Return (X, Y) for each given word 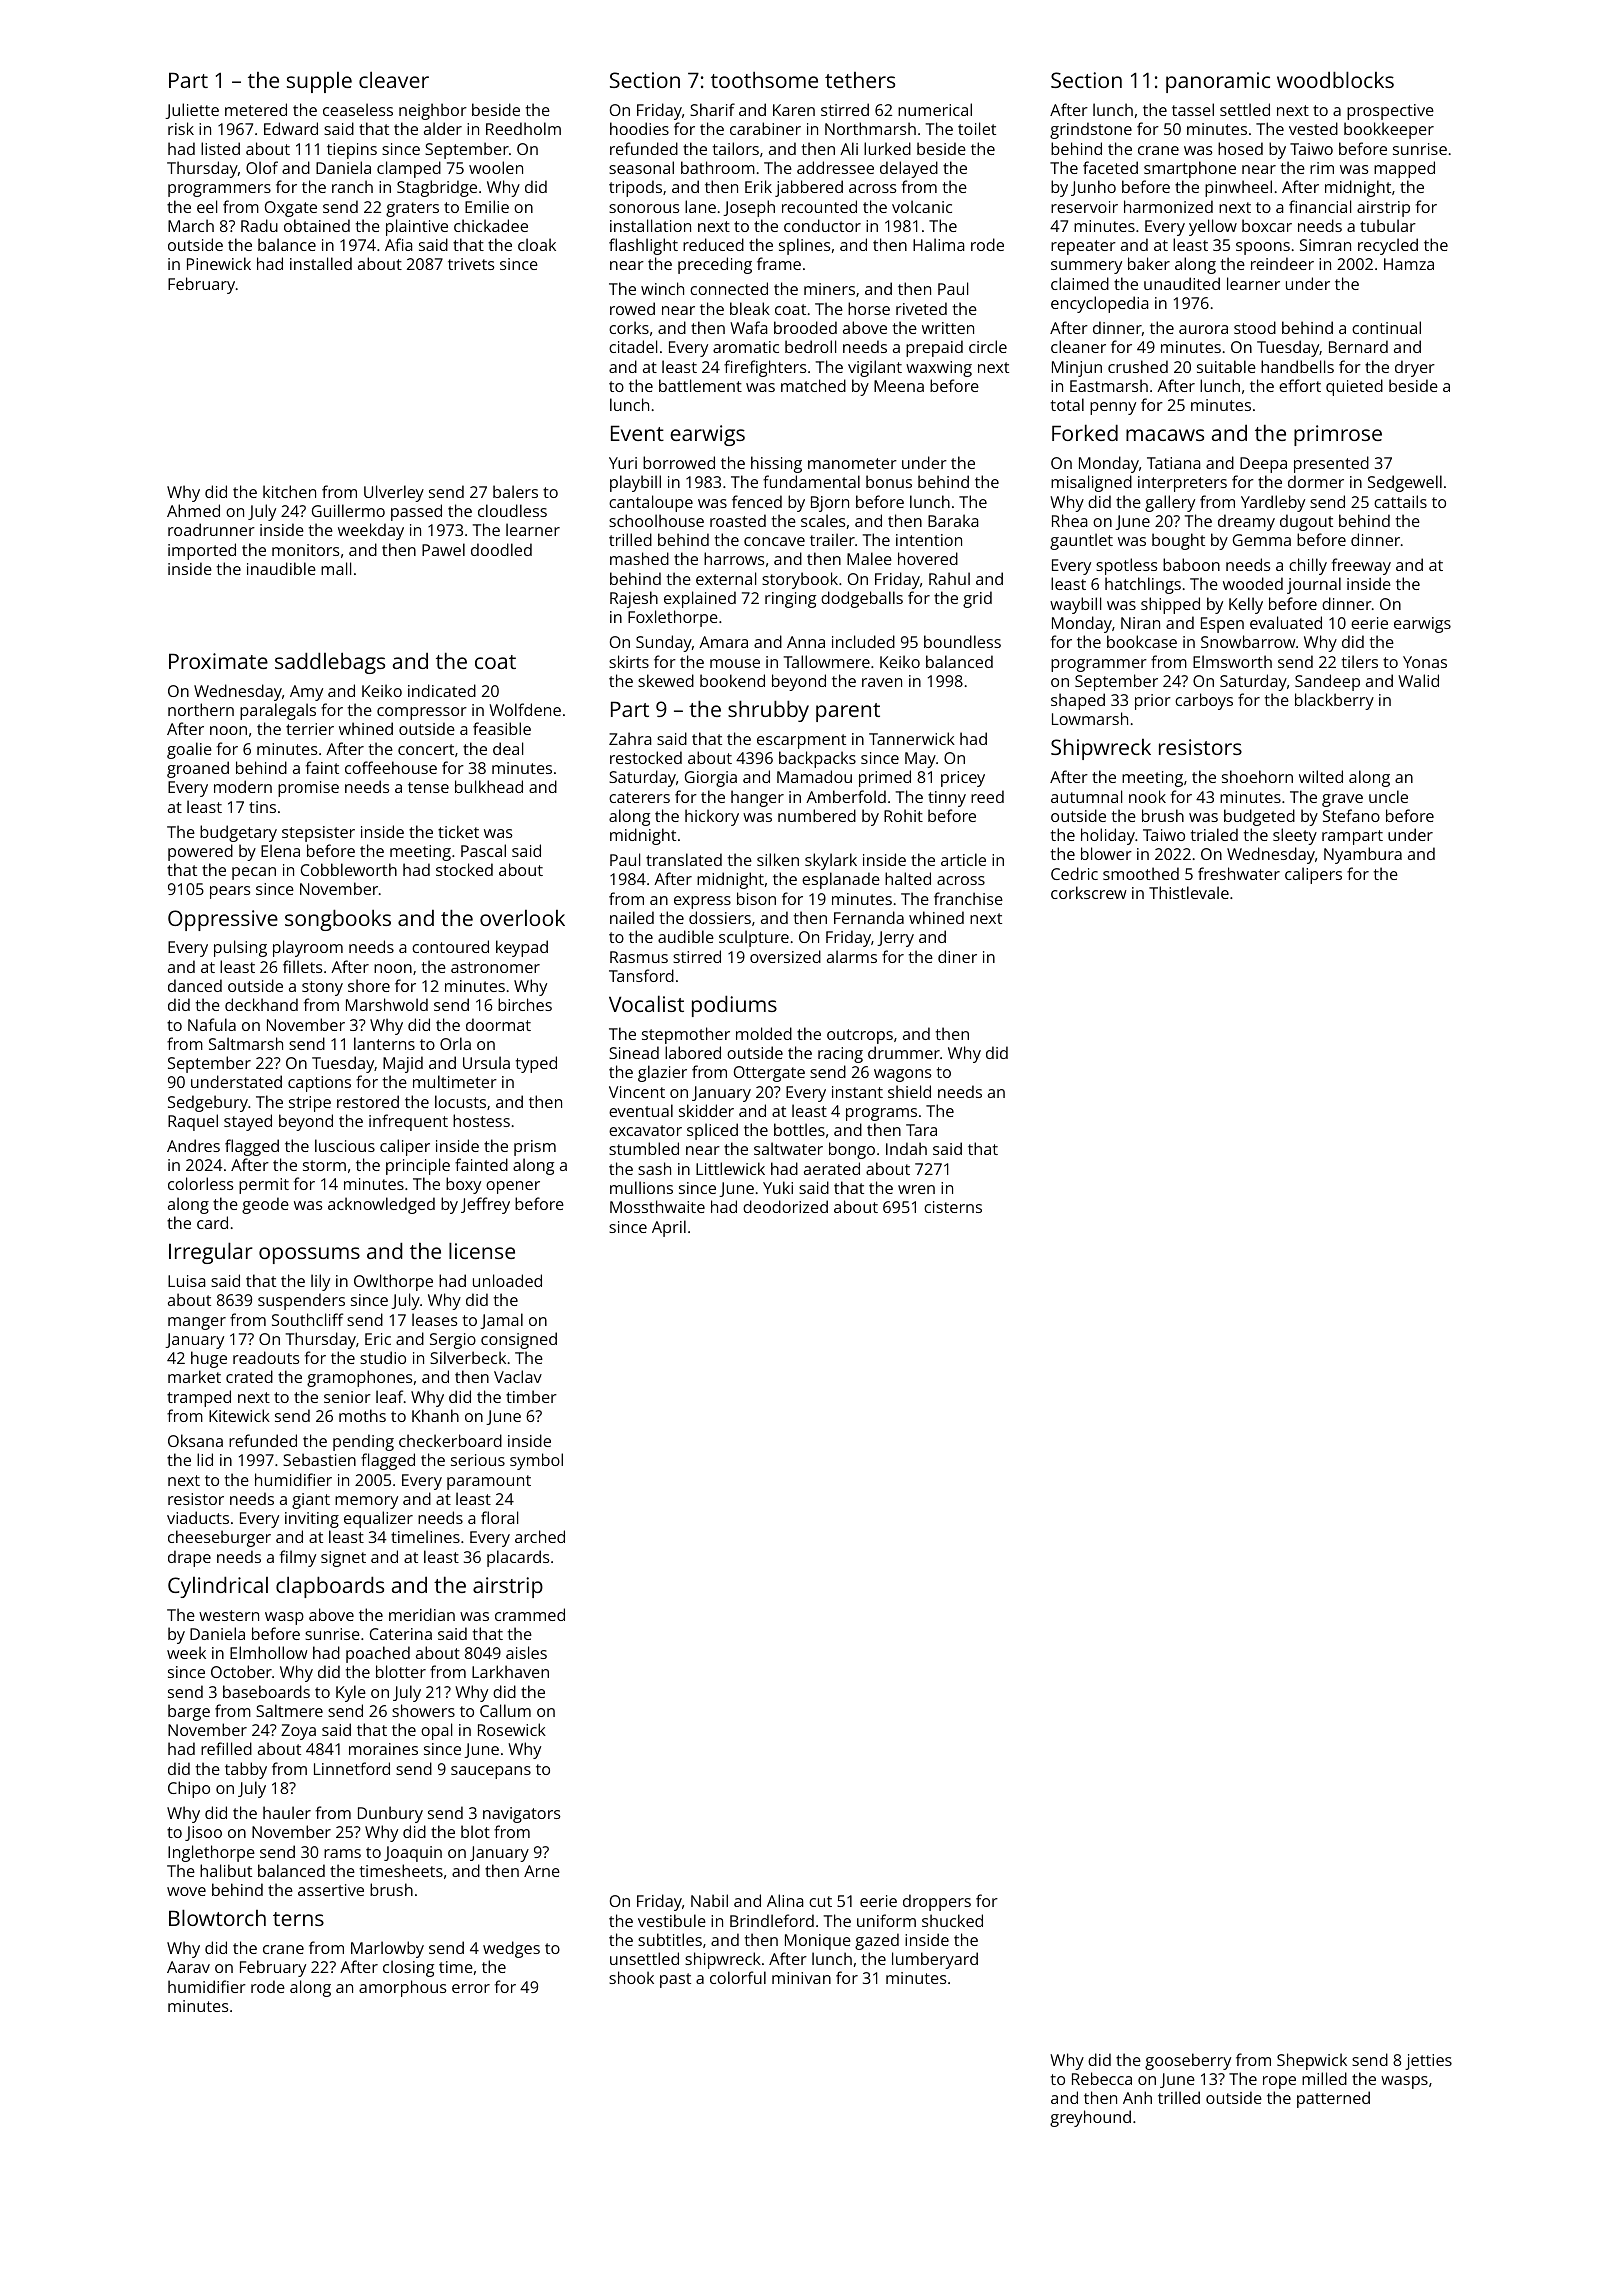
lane (700, 206)
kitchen (289, 491)
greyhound (1090, 2118)
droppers (937, 1902)
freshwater (1239, 873)
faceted (1110, 167)
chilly (1308, 566)
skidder (706, 1110)
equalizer (378, 1519)
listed (220, 148)
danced (195, 985)
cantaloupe (651, 503)
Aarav (188, 1967)
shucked (952, 1920)
